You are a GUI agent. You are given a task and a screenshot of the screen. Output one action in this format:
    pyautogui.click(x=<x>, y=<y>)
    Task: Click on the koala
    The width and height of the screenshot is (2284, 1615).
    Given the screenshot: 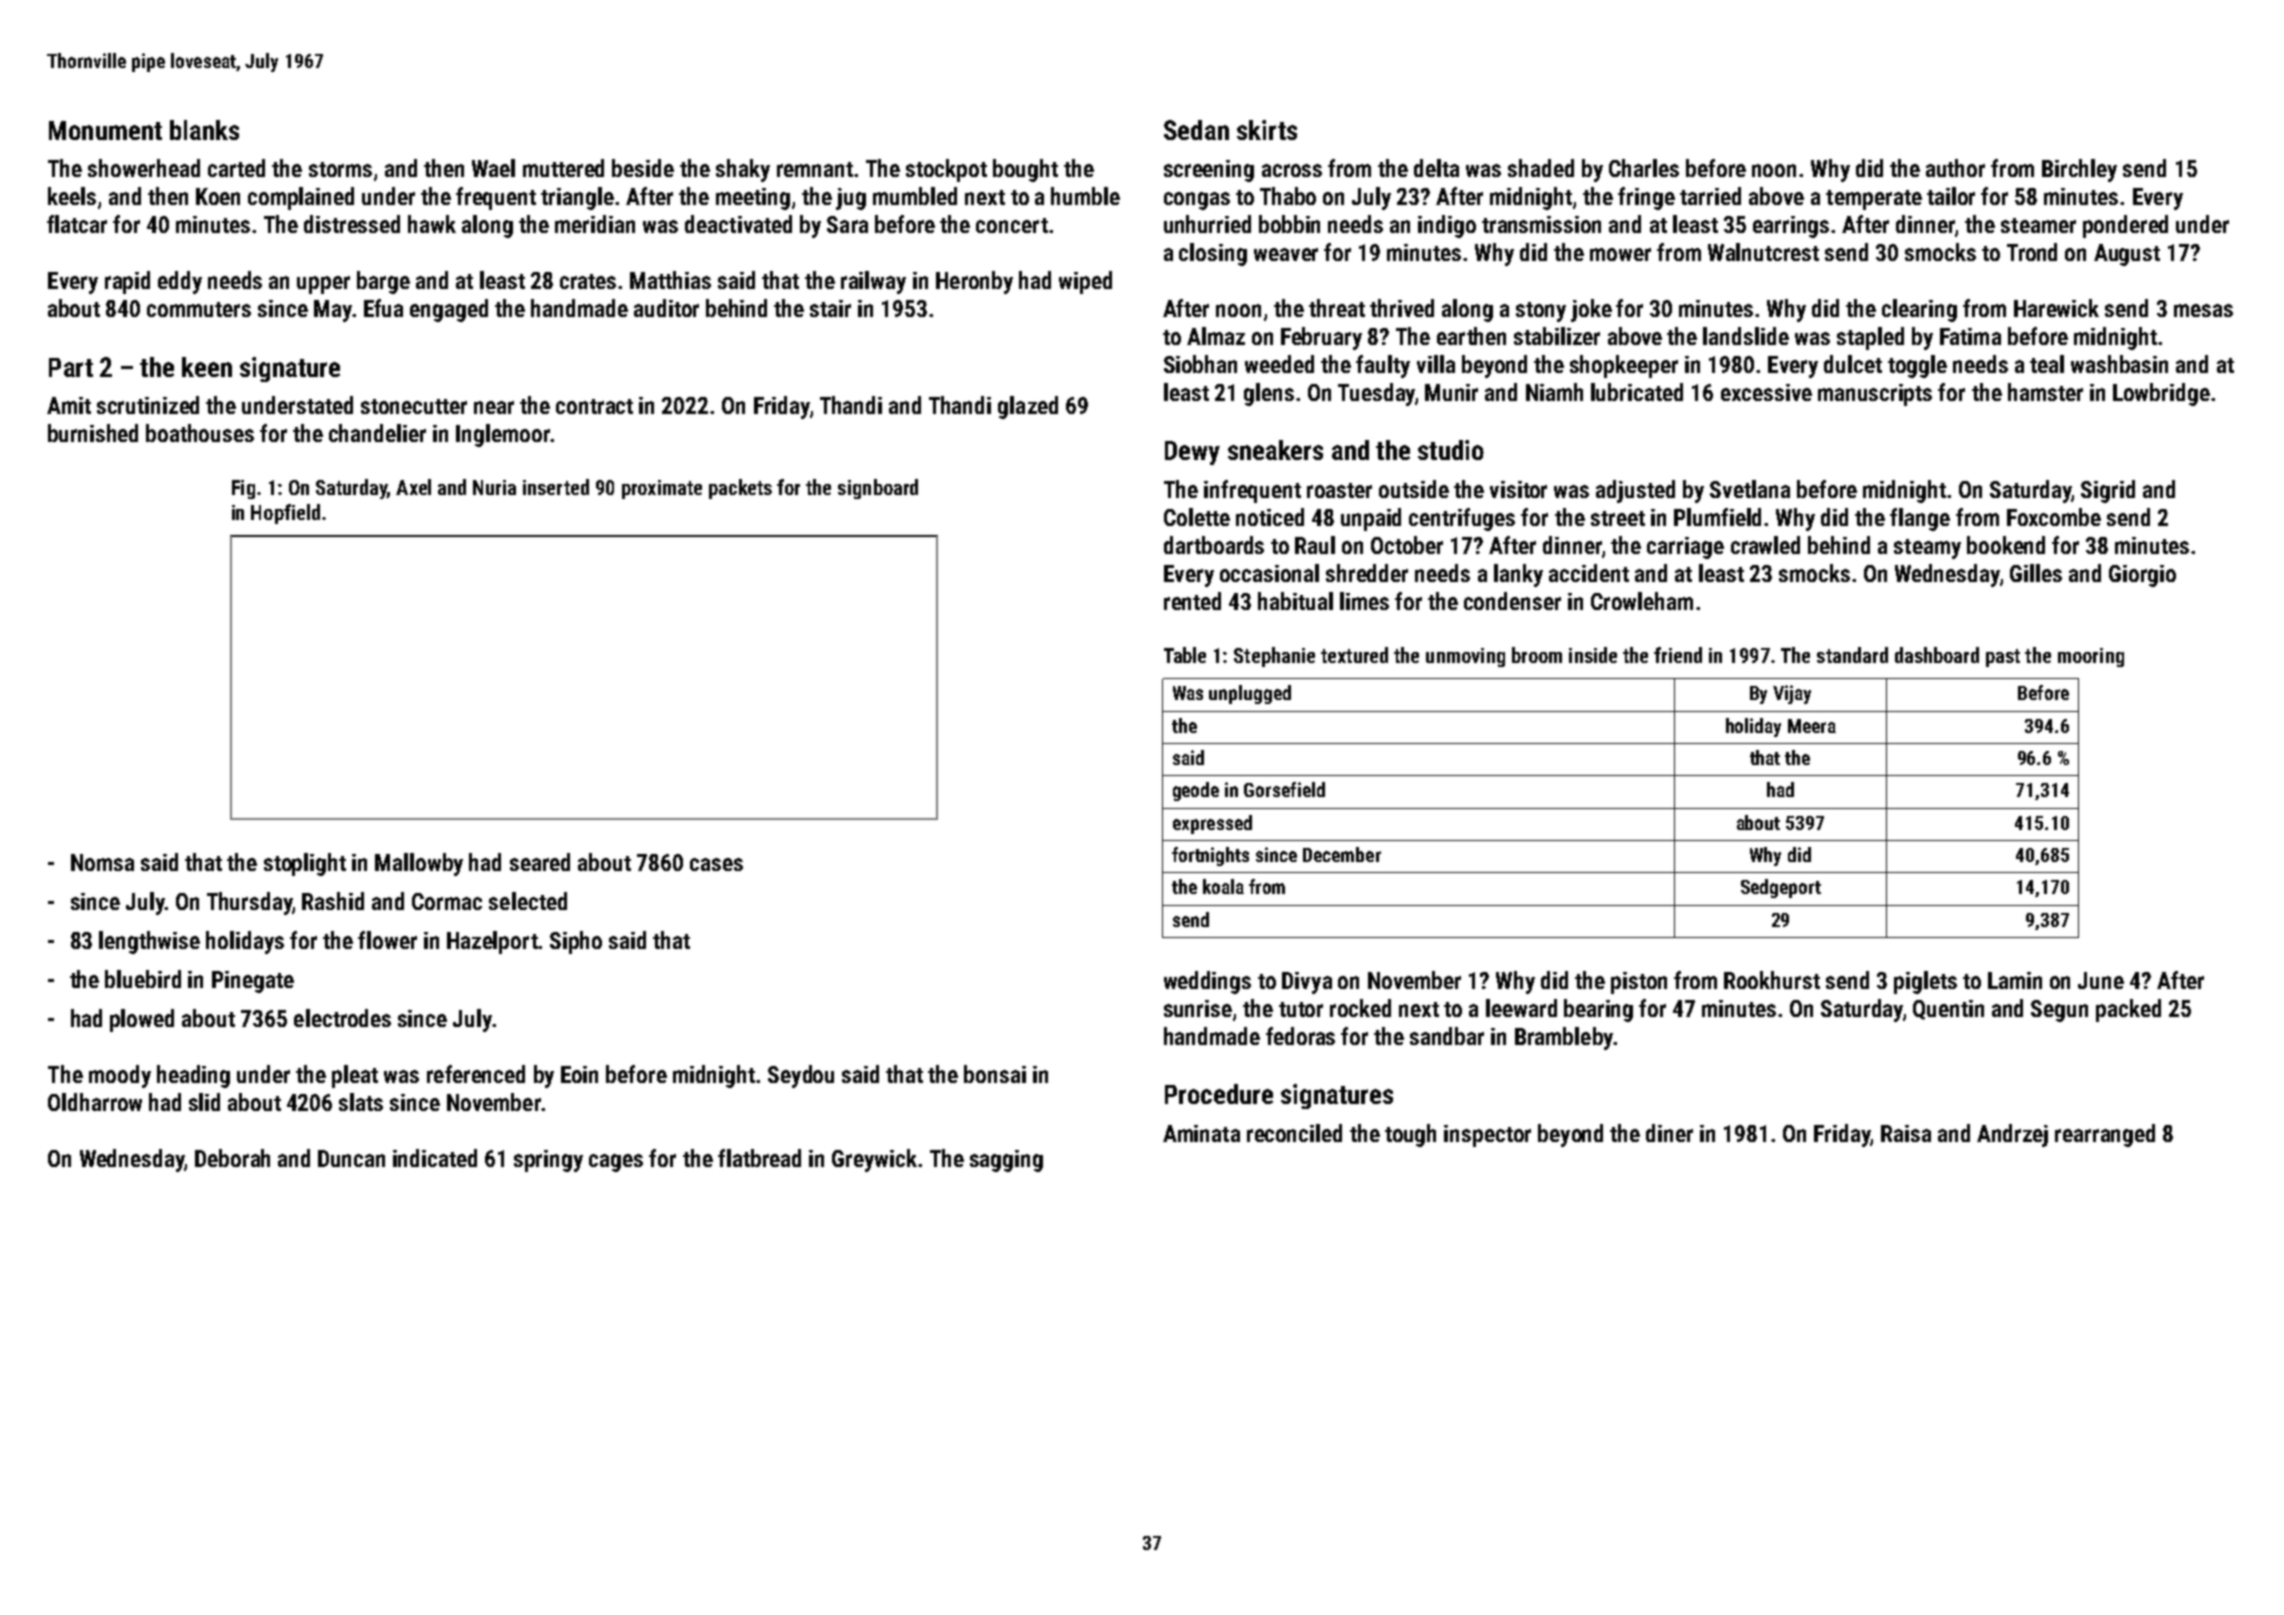 What is the action you would take?
    pyautogui.click(x=1223, y=886)
